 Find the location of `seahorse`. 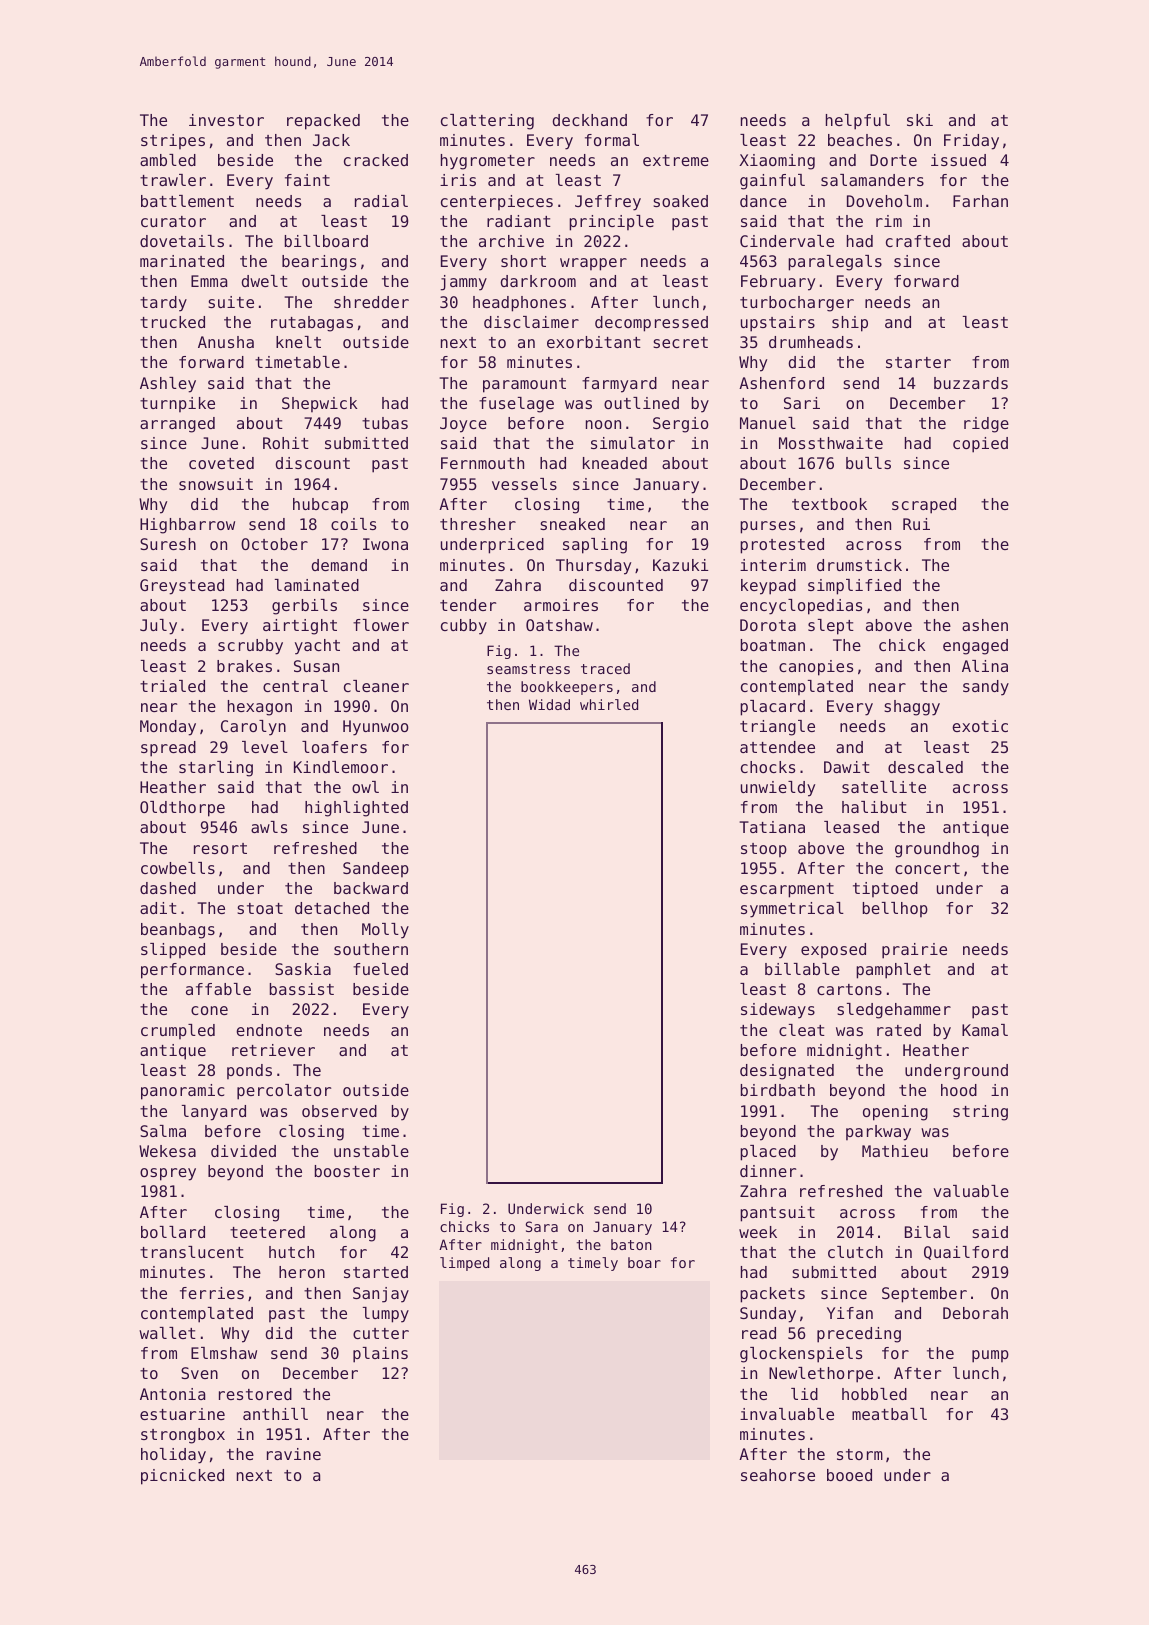

seahorse is located at coordinates (778, 1475).
